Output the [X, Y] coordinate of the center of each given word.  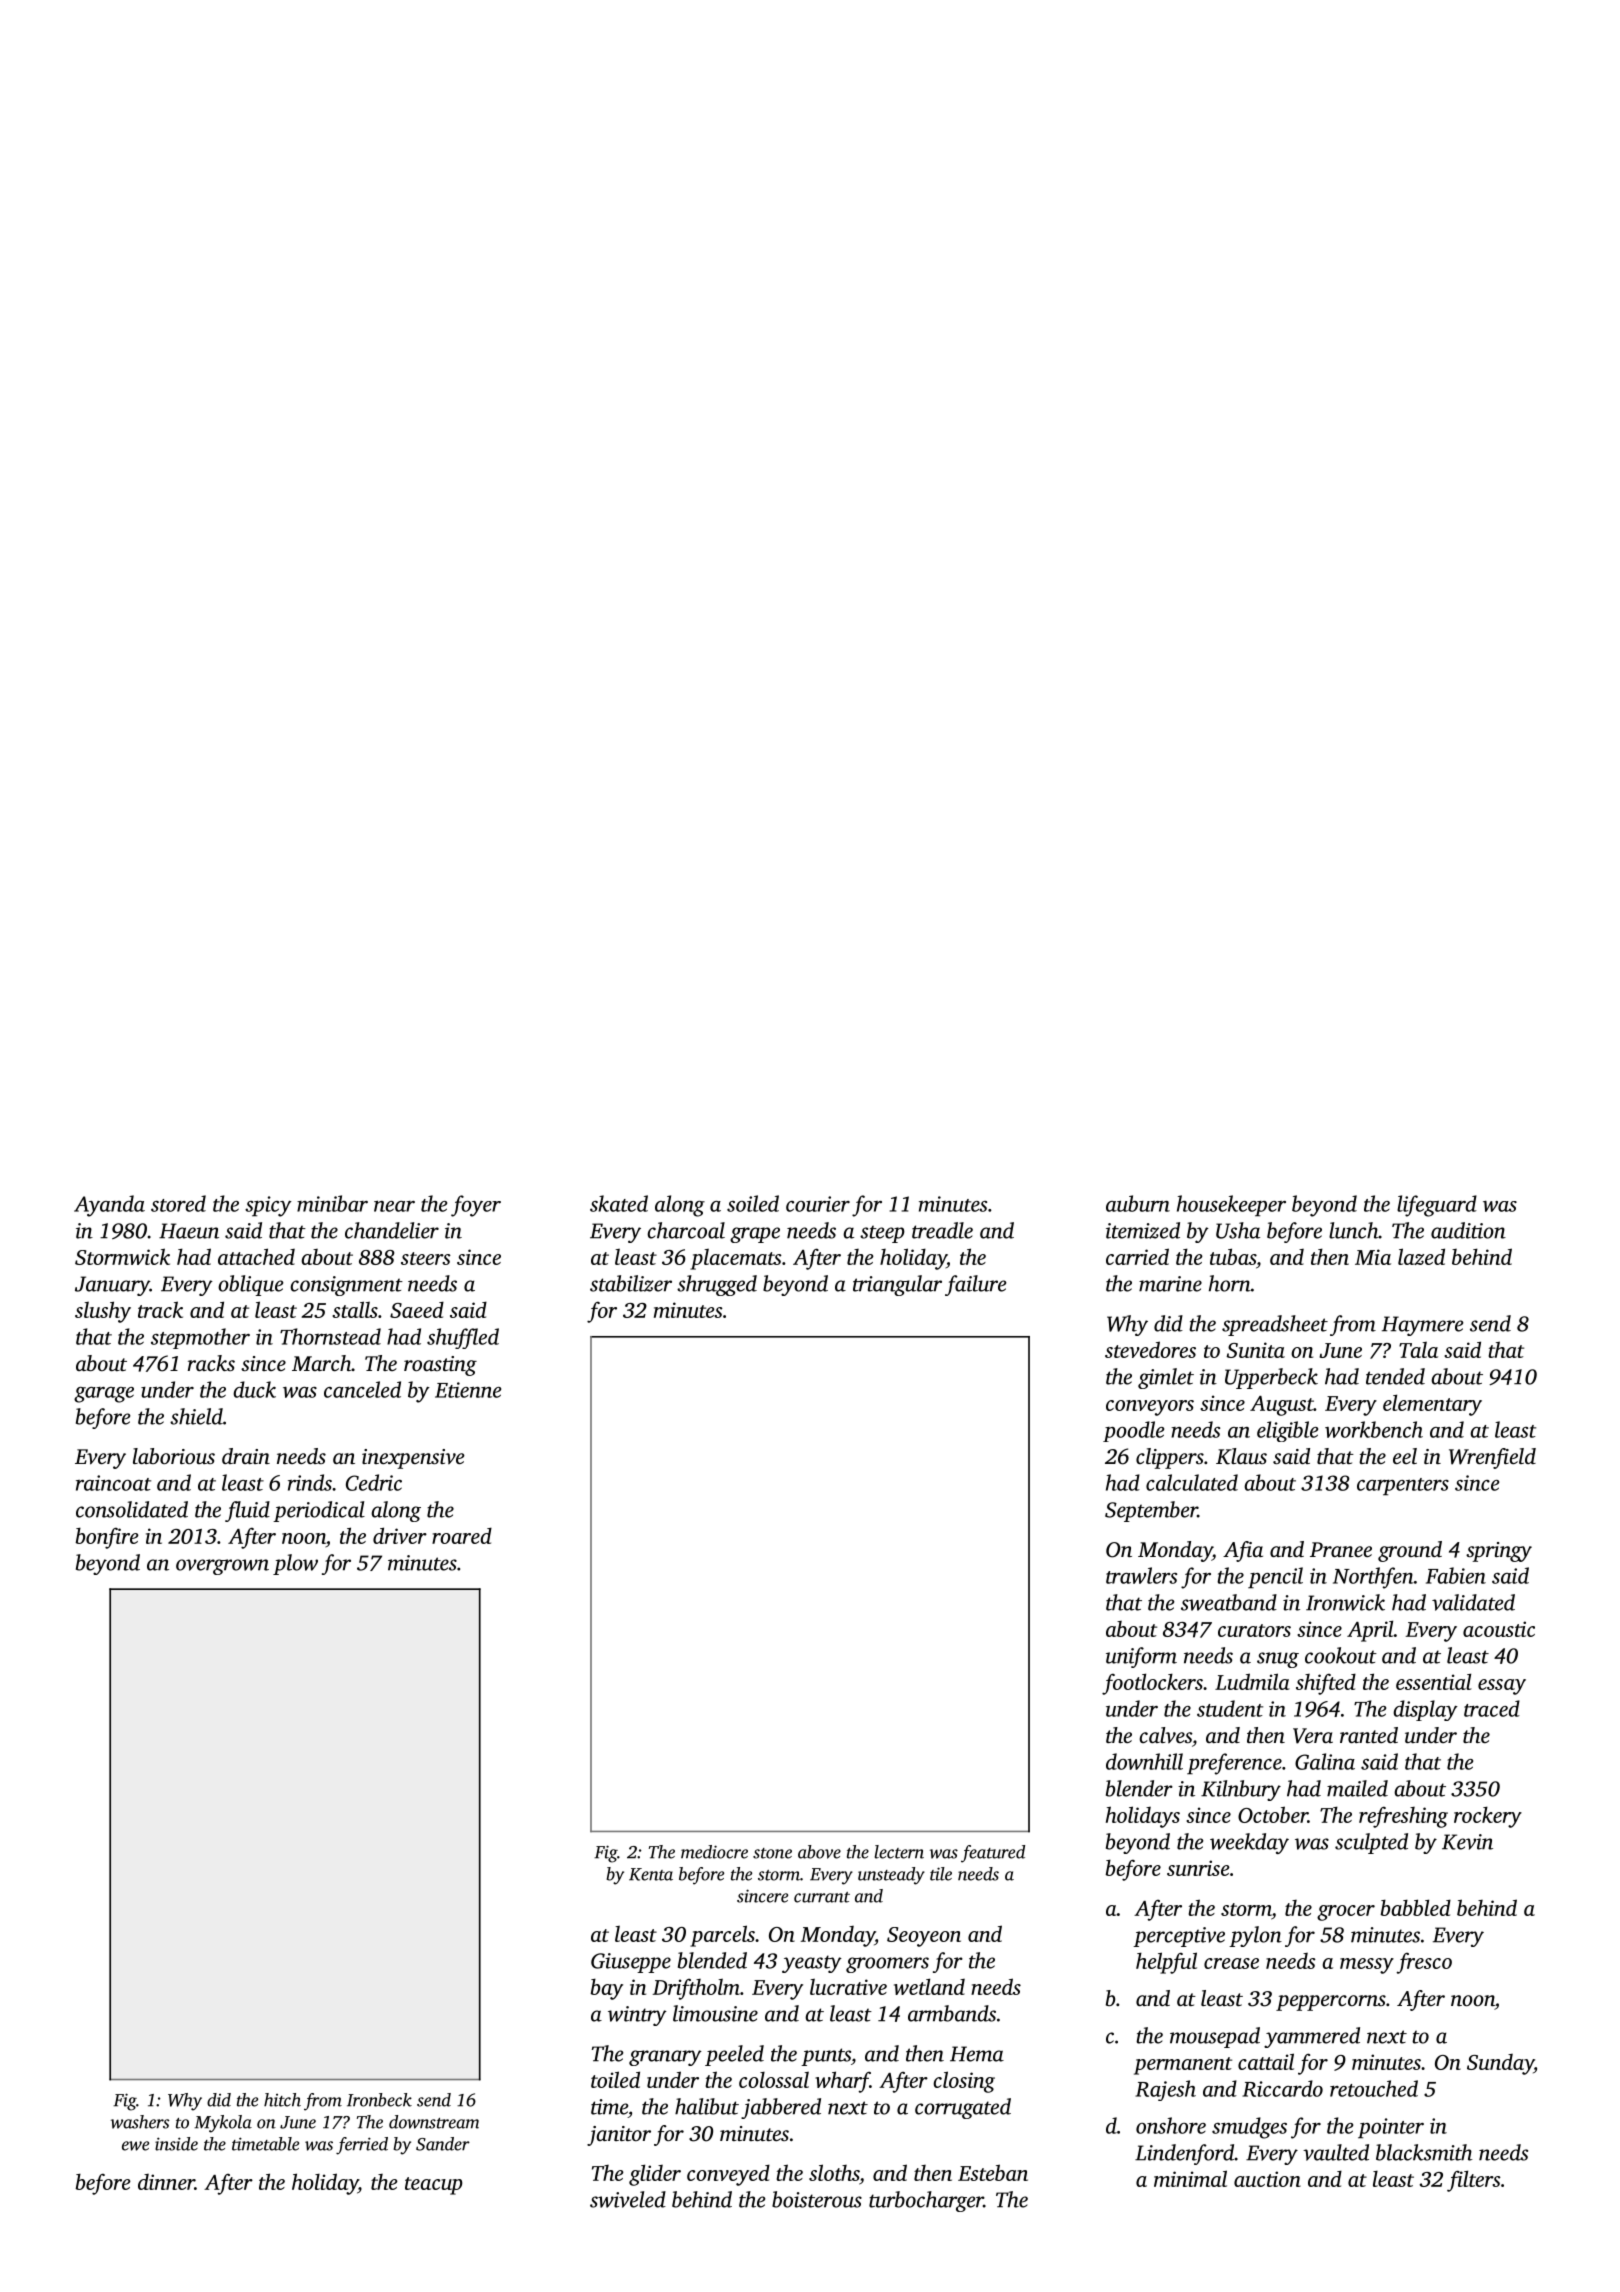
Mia [1373, 1257]
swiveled [628, 2199]
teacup [434, 2186]
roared [462, 1535]
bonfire [107, 1538]
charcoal [686, 1230]
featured [993, 1854]
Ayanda [109, 1206]
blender [1139, 1788]
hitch [282, 2100]
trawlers [1141, 1575]
